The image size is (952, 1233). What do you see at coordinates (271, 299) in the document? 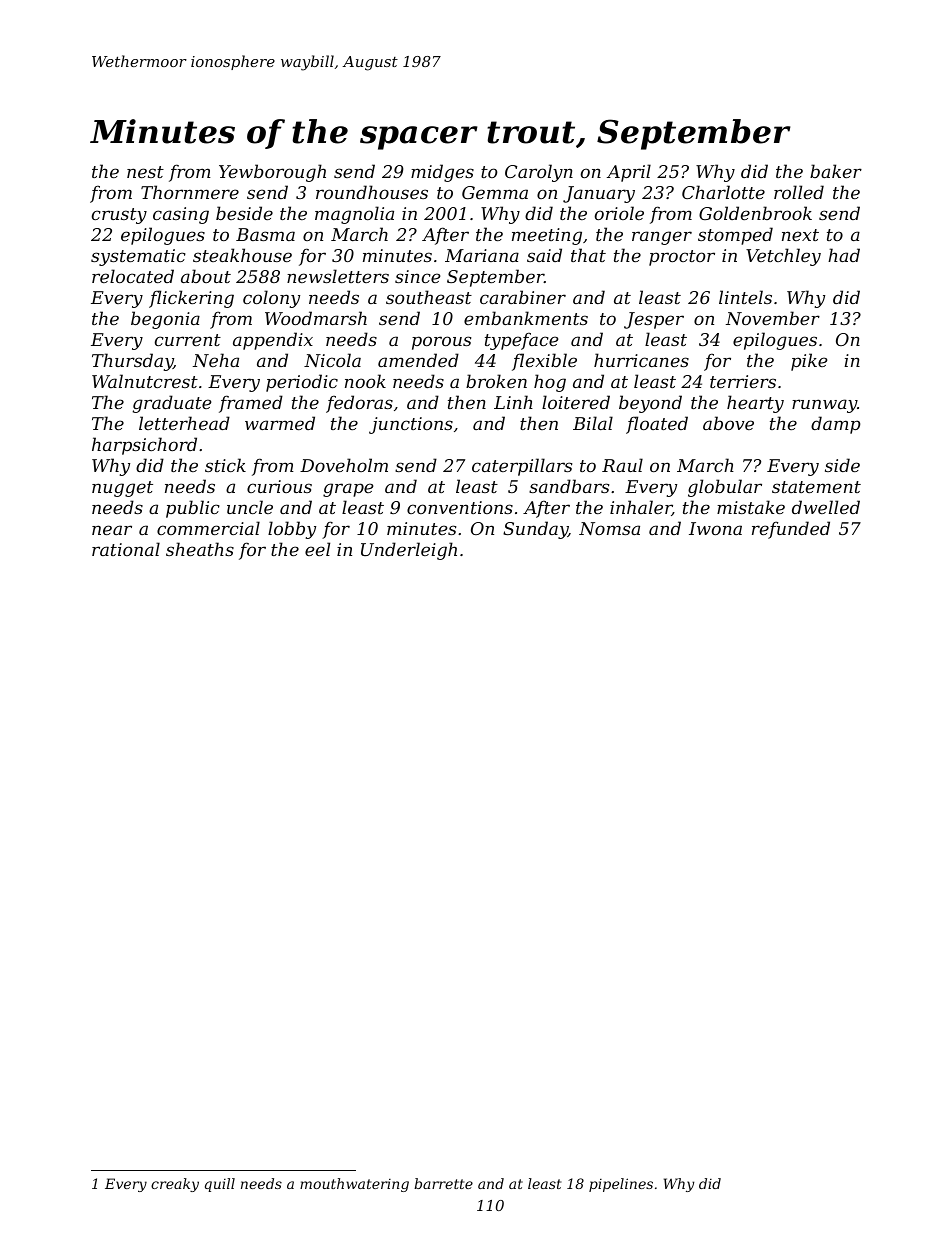
I see `colony` at bounding box center [271, 299].
